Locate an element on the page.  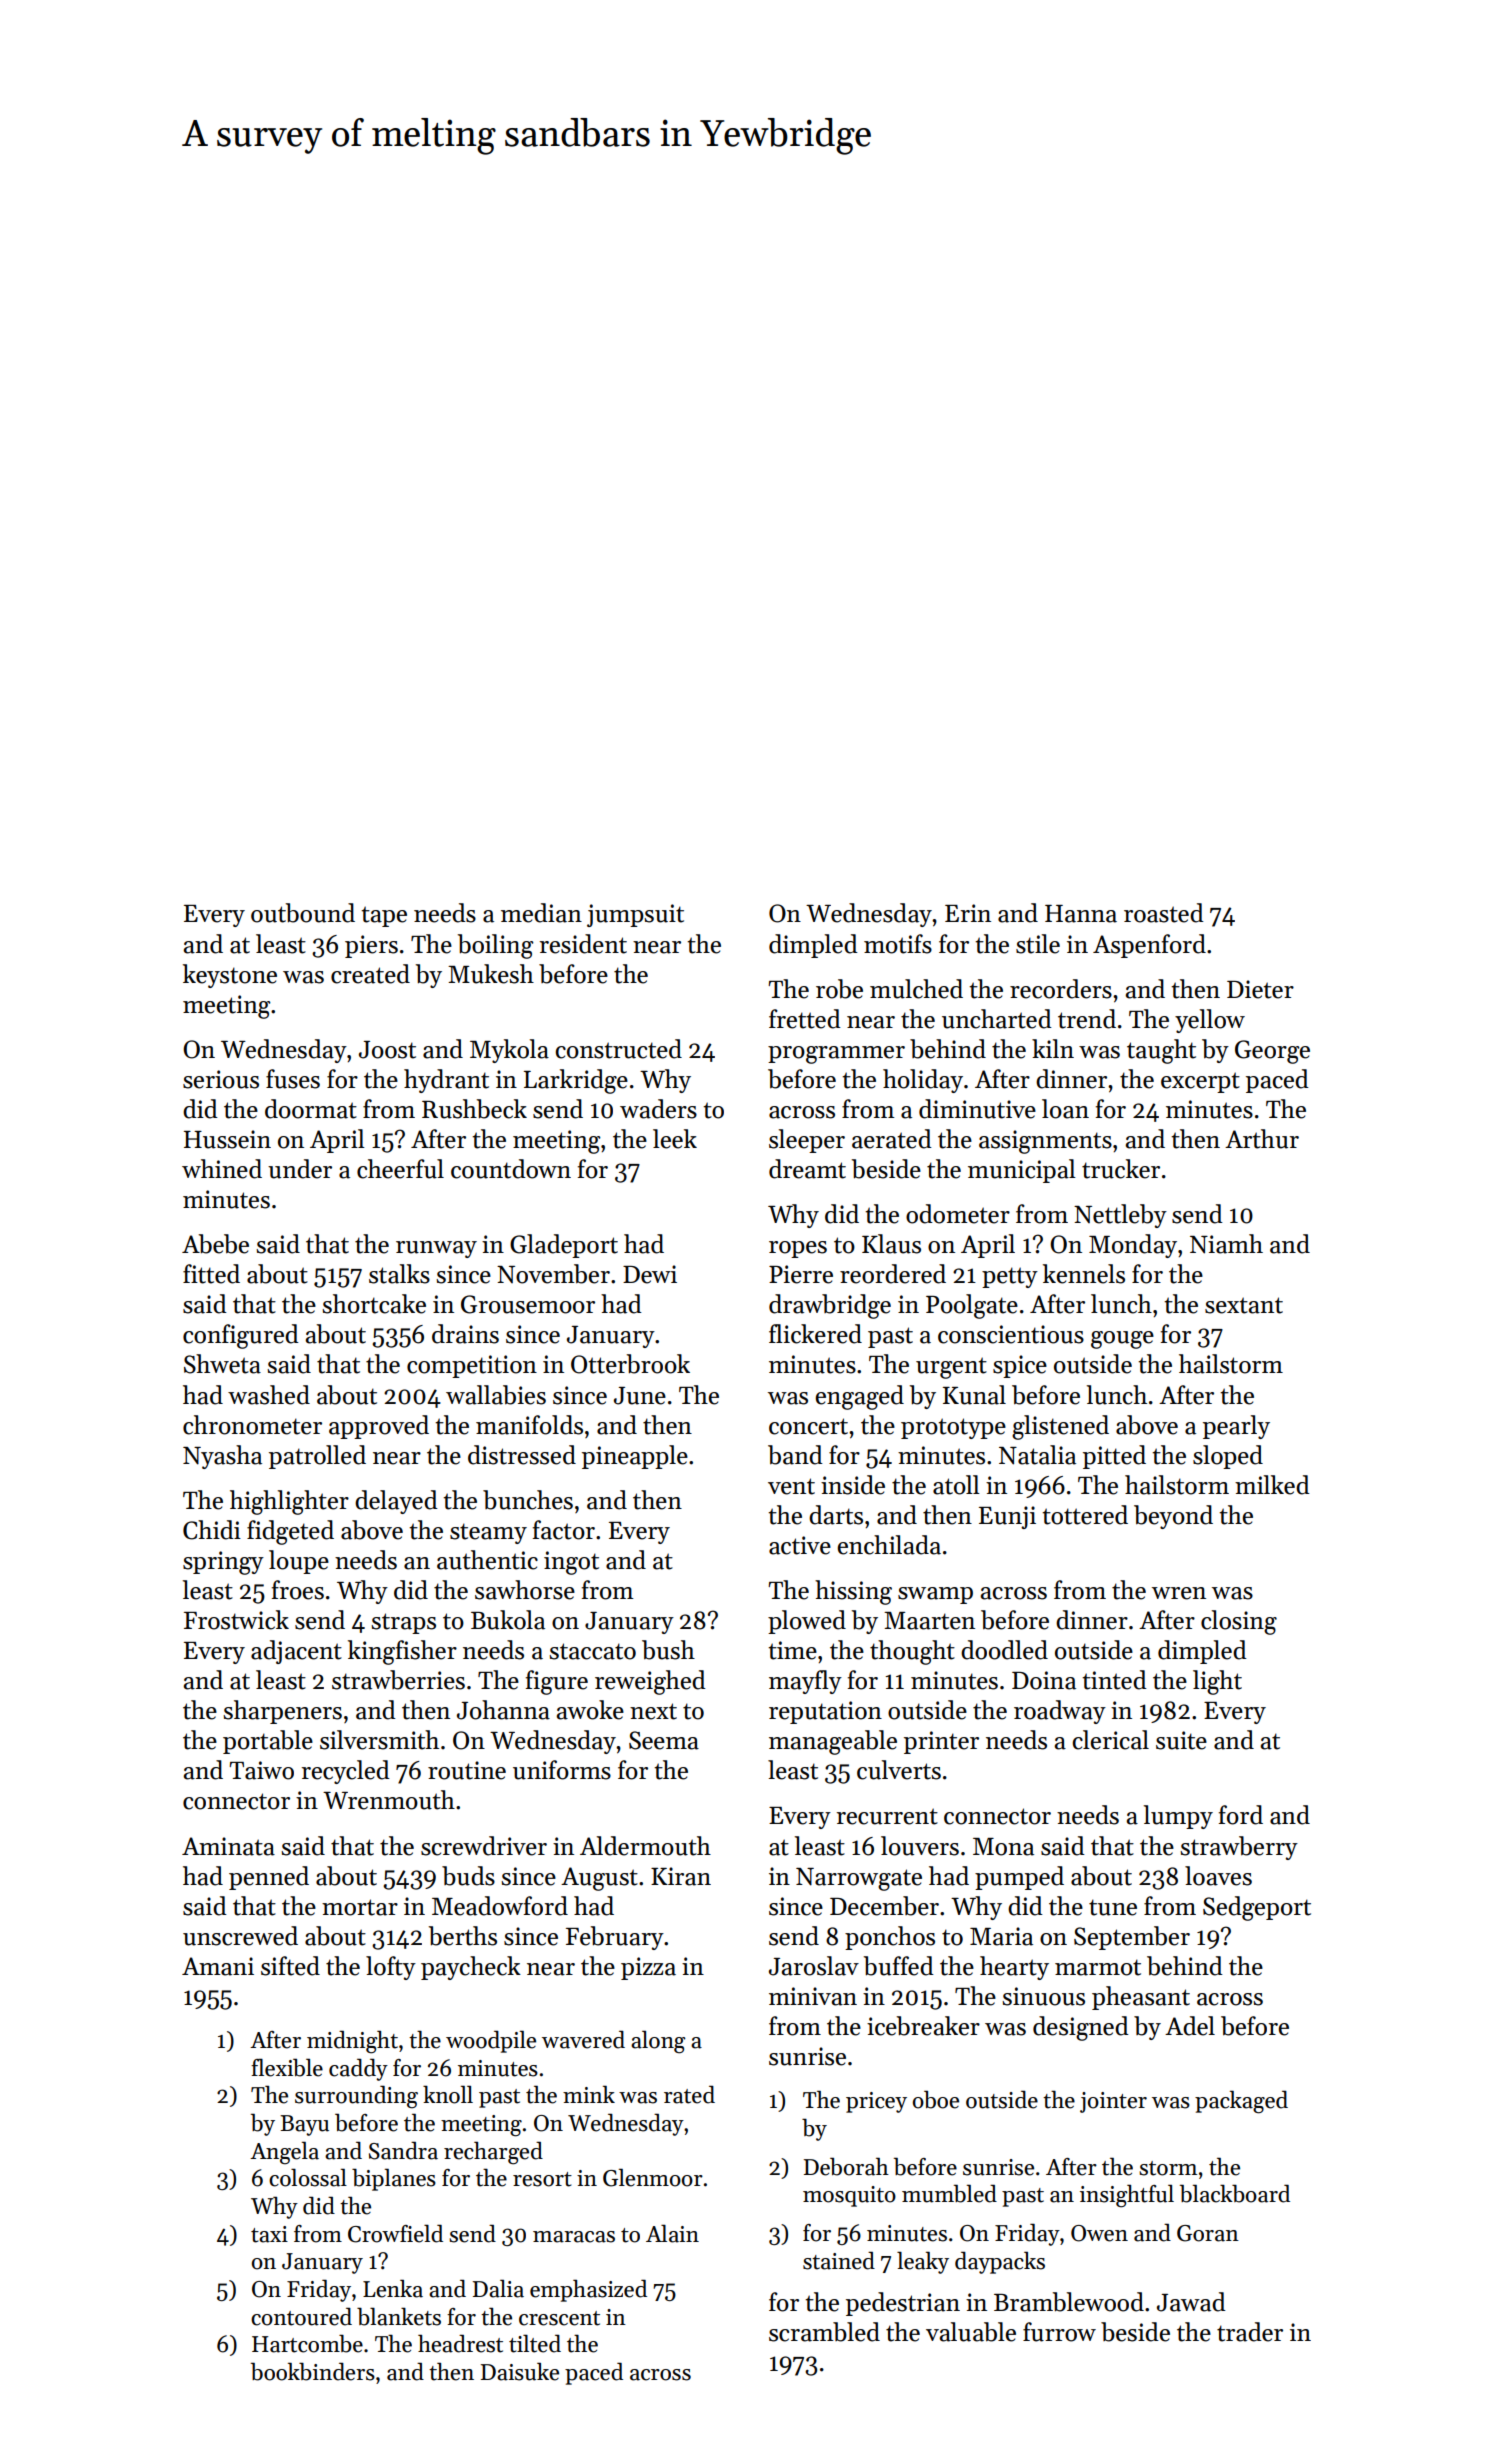
packaged is located at coordinates (1241, 2102).
